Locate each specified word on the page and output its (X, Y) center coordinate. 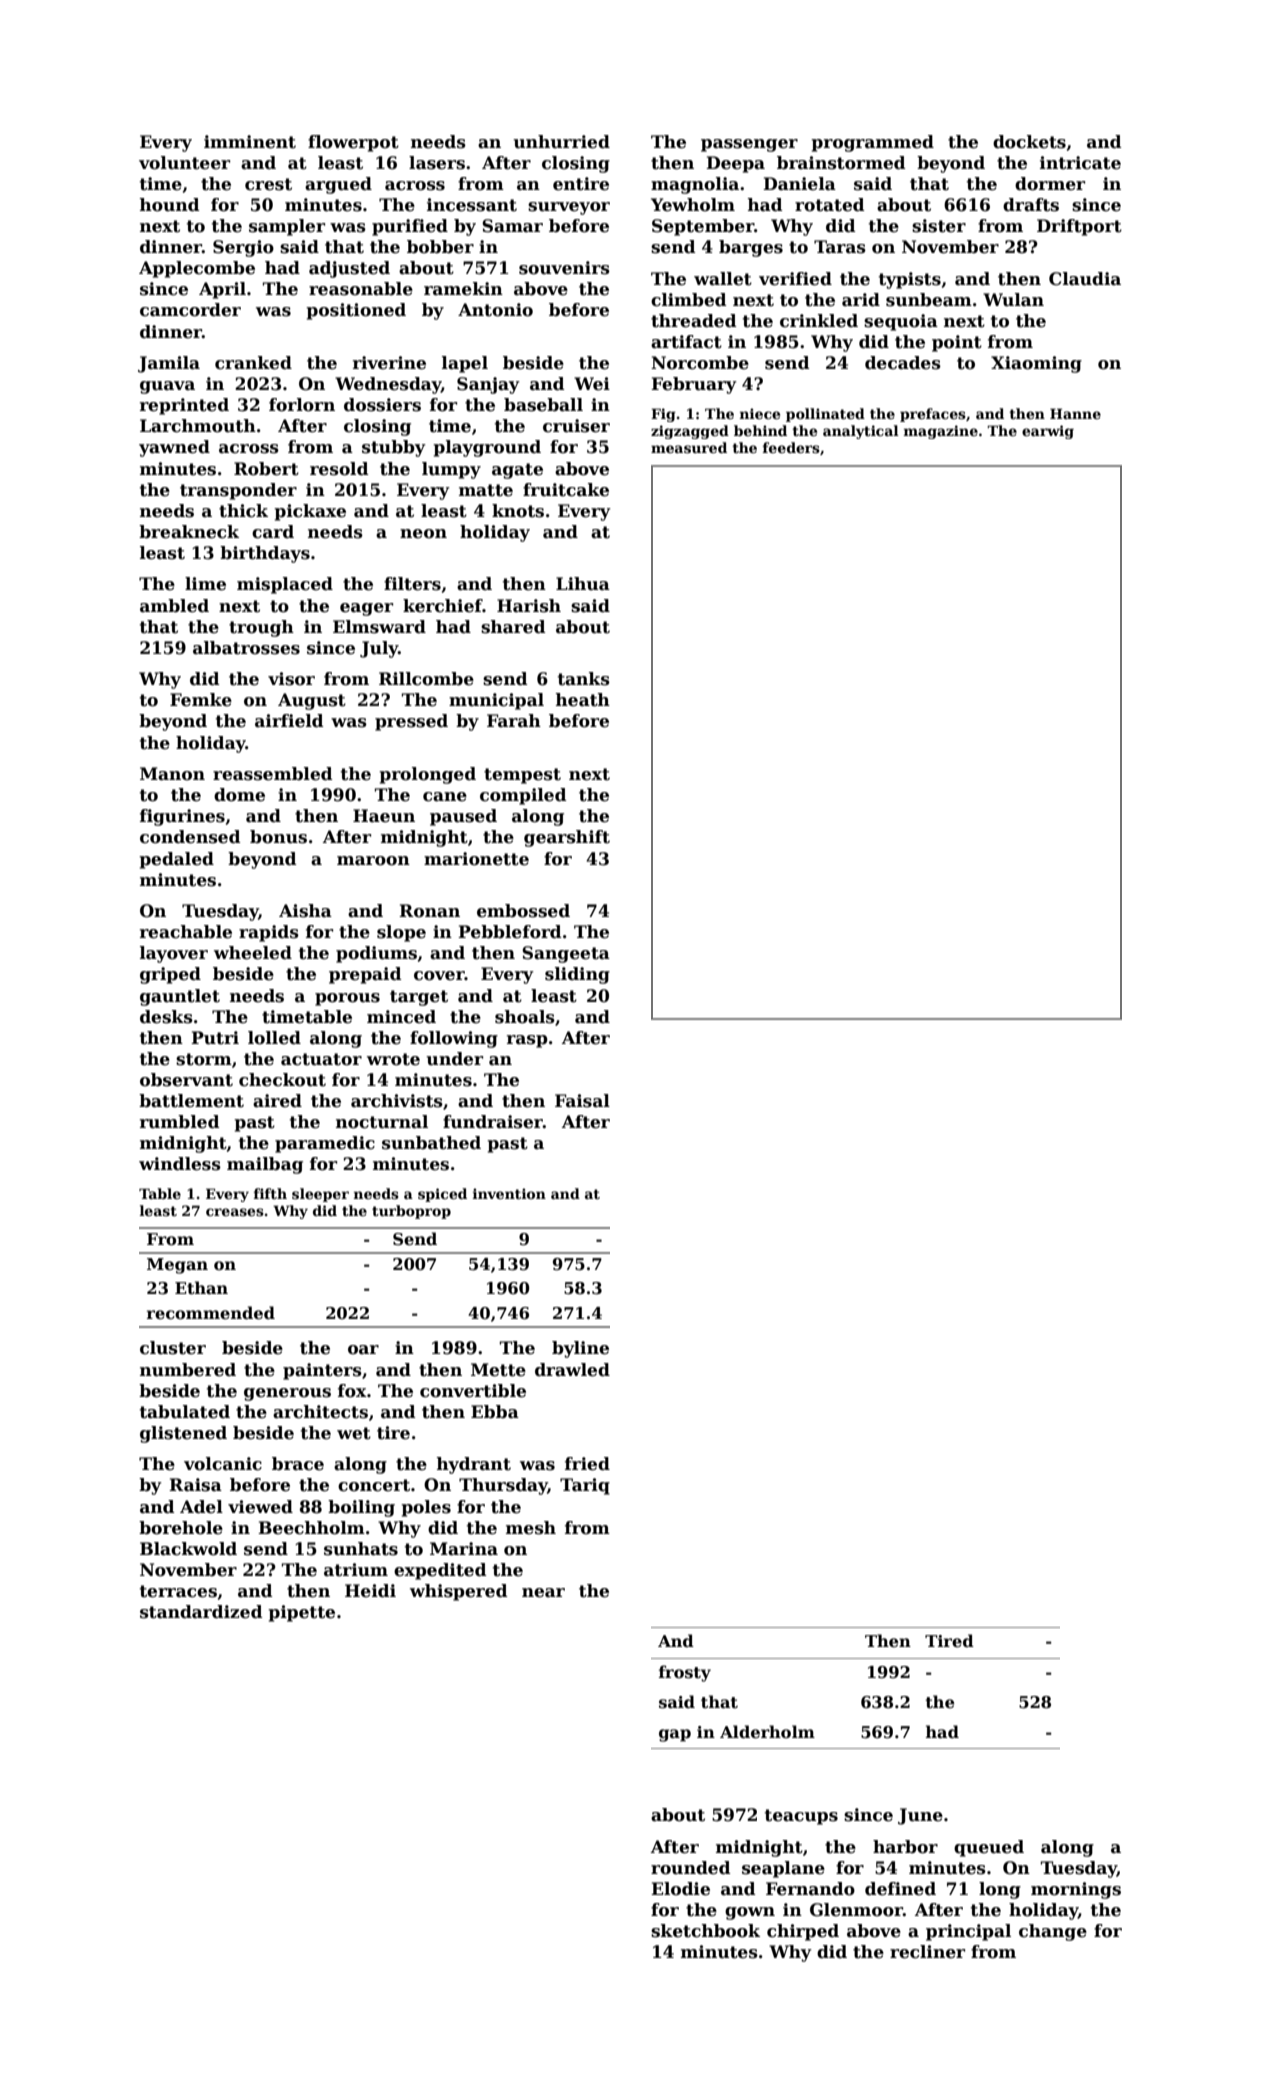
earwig (1048, 432)
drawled (572, 1370)
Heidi (370, 1591)
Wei (592, 384)
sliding (577, 975)
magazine (940, 432)
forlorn (302, 405)
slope (401, 933)
